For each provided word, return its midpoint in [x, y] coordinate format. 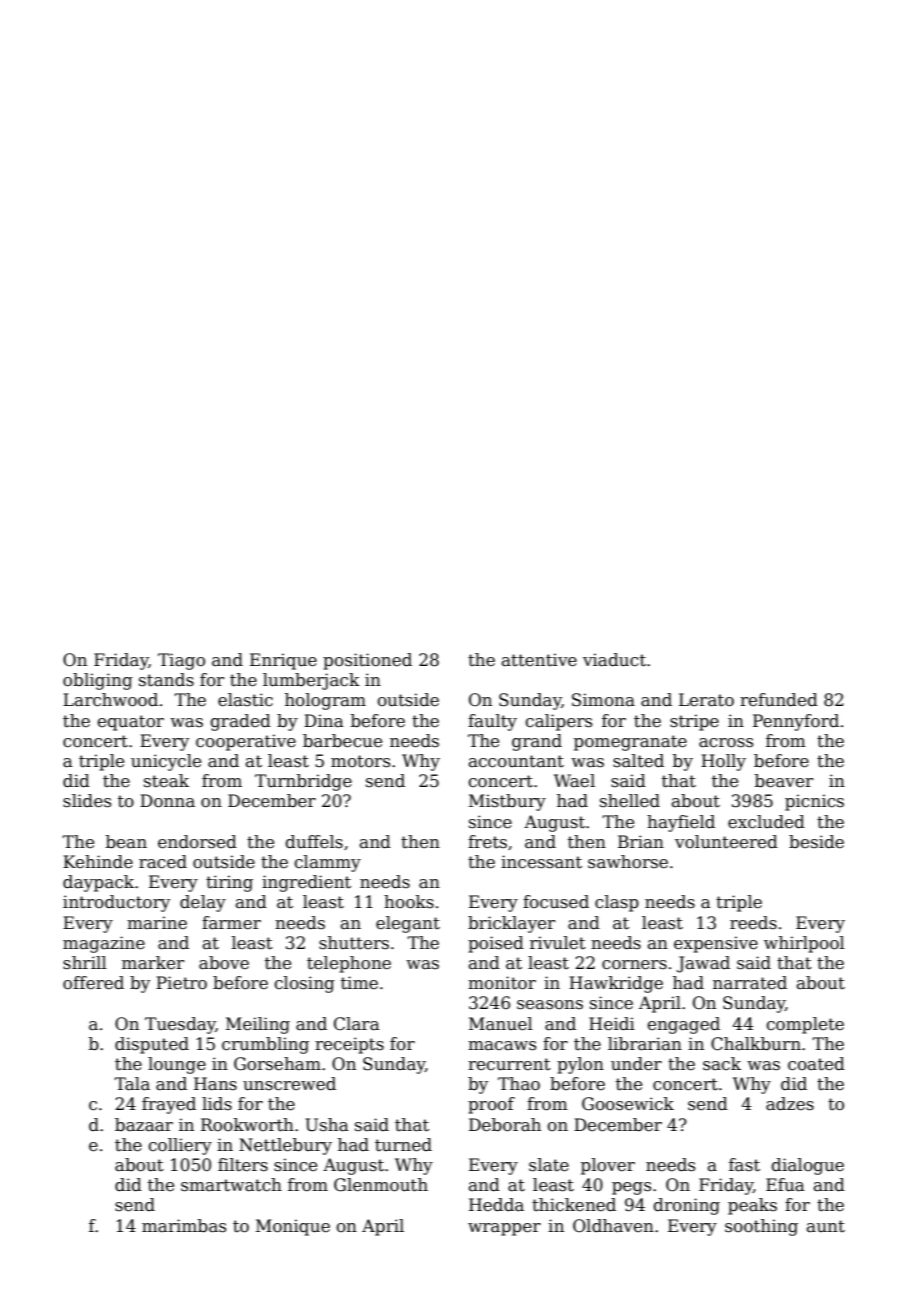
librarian [645, 1044]
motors [360, 761]
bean [126, 842]
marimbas [184, 1226]
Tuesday [180, 1025]
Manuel [501, 1024]
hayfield [681, 823]
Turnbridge [303, 782]
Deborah [505, 1125]
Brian [641, 841]
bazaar [144, 1125]
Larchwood [110, 700]
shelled [630, 801]
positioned [367, 661]
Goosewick [628, 1104]
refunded [779, 700]
